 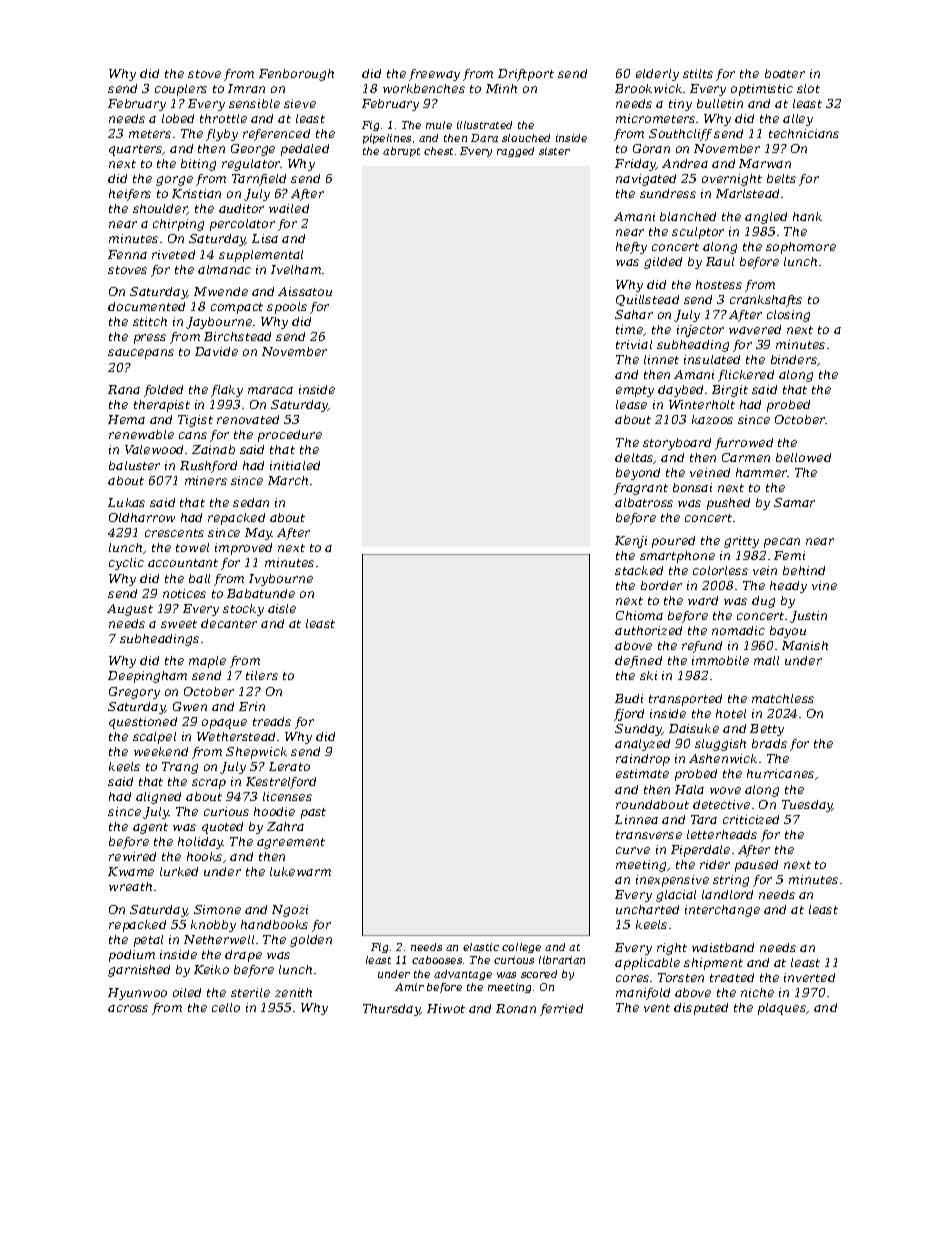 I want to click on empty, so click(x=635, y=391).
